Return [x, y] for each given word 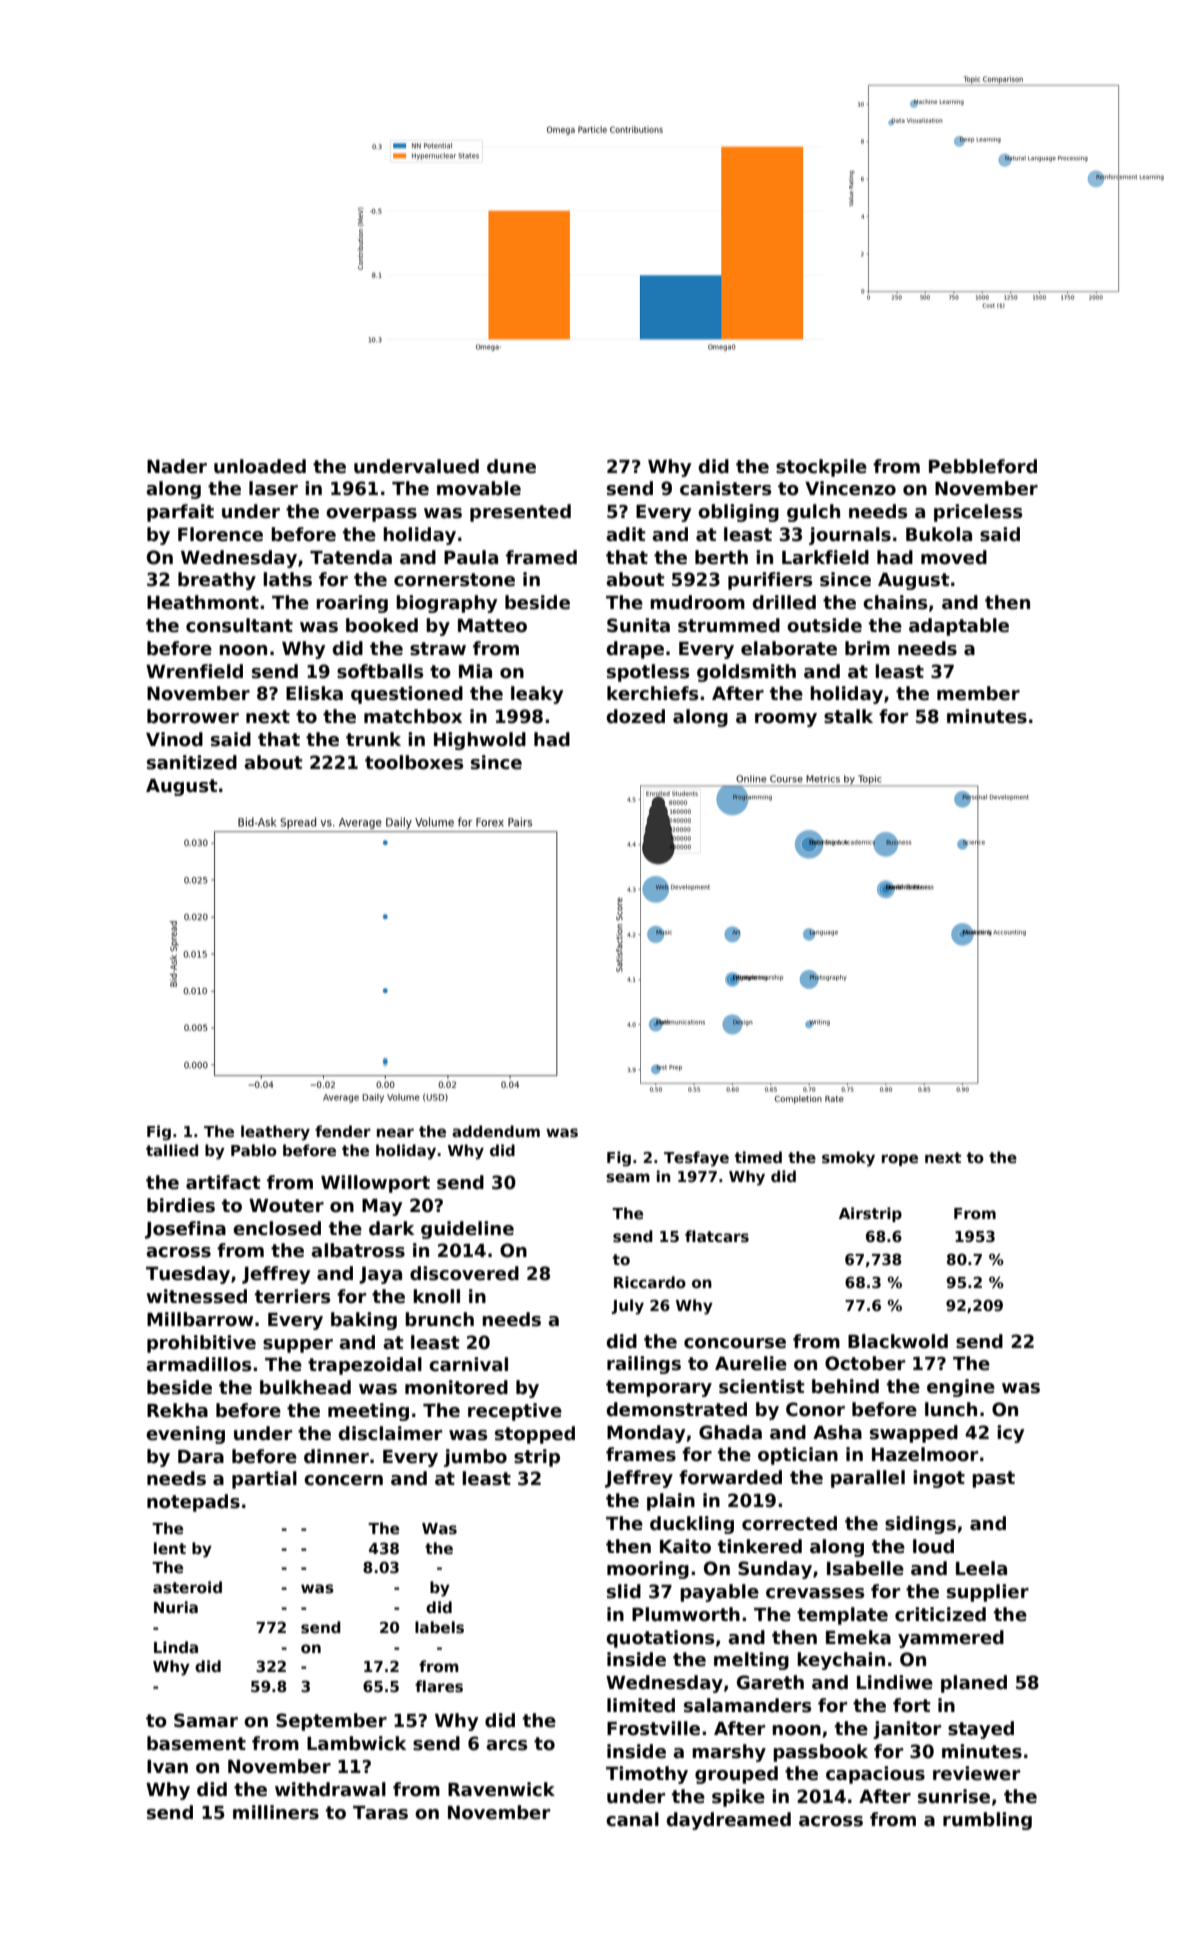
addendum [496, 1131]
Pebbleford [983, 466]
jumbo [475, 1458]
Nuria [176, 1607]
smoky [848, 1159]
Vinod [174, 739]
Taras [380, 1813]
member [978, 693]
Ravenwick [501, 1789]
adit [626, 534]
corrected [789, 1523]
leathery [275, 1133]
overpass [371, 515]
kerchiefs [652, 693]
